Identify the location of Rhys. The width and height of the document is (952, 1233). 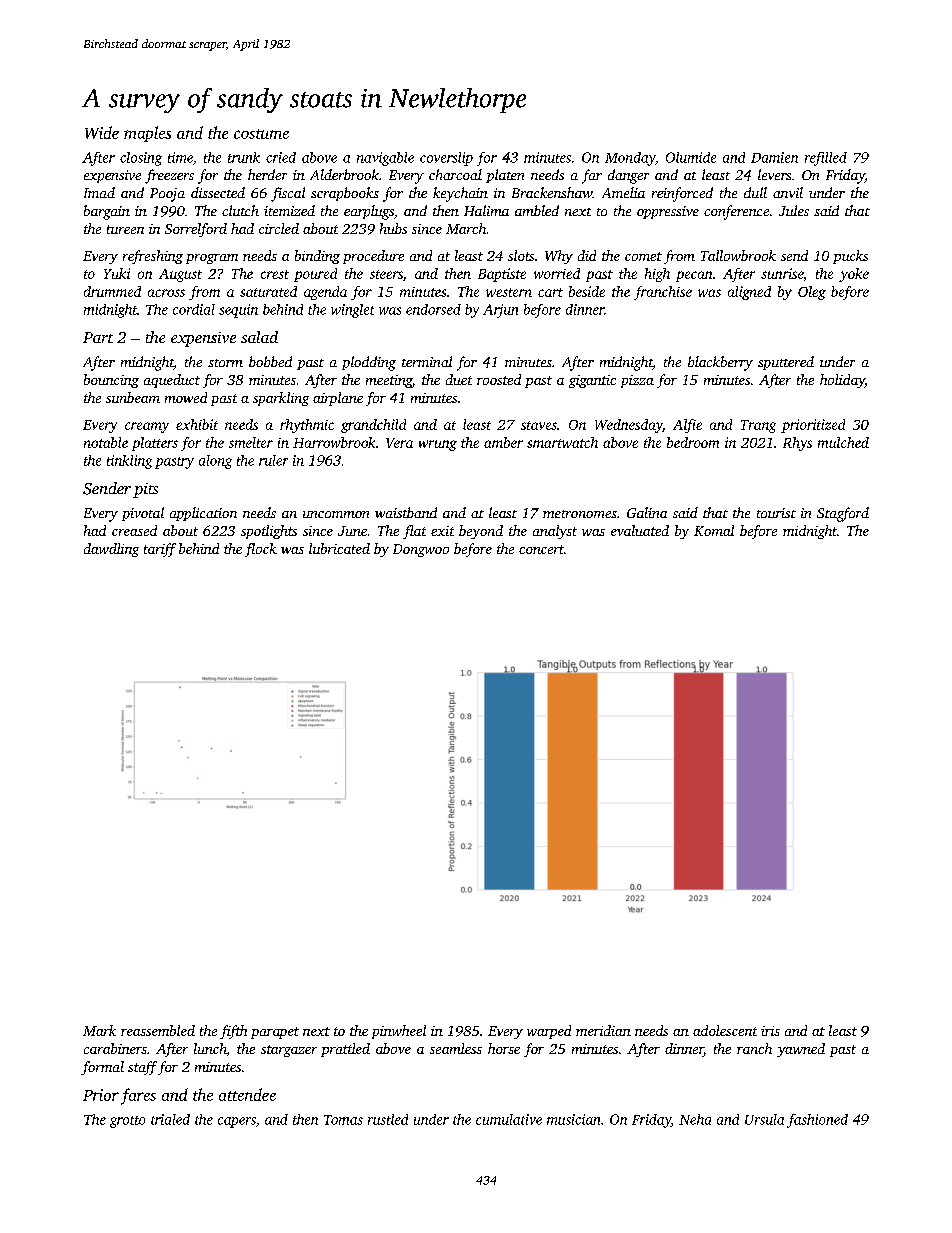
(797, 444).
